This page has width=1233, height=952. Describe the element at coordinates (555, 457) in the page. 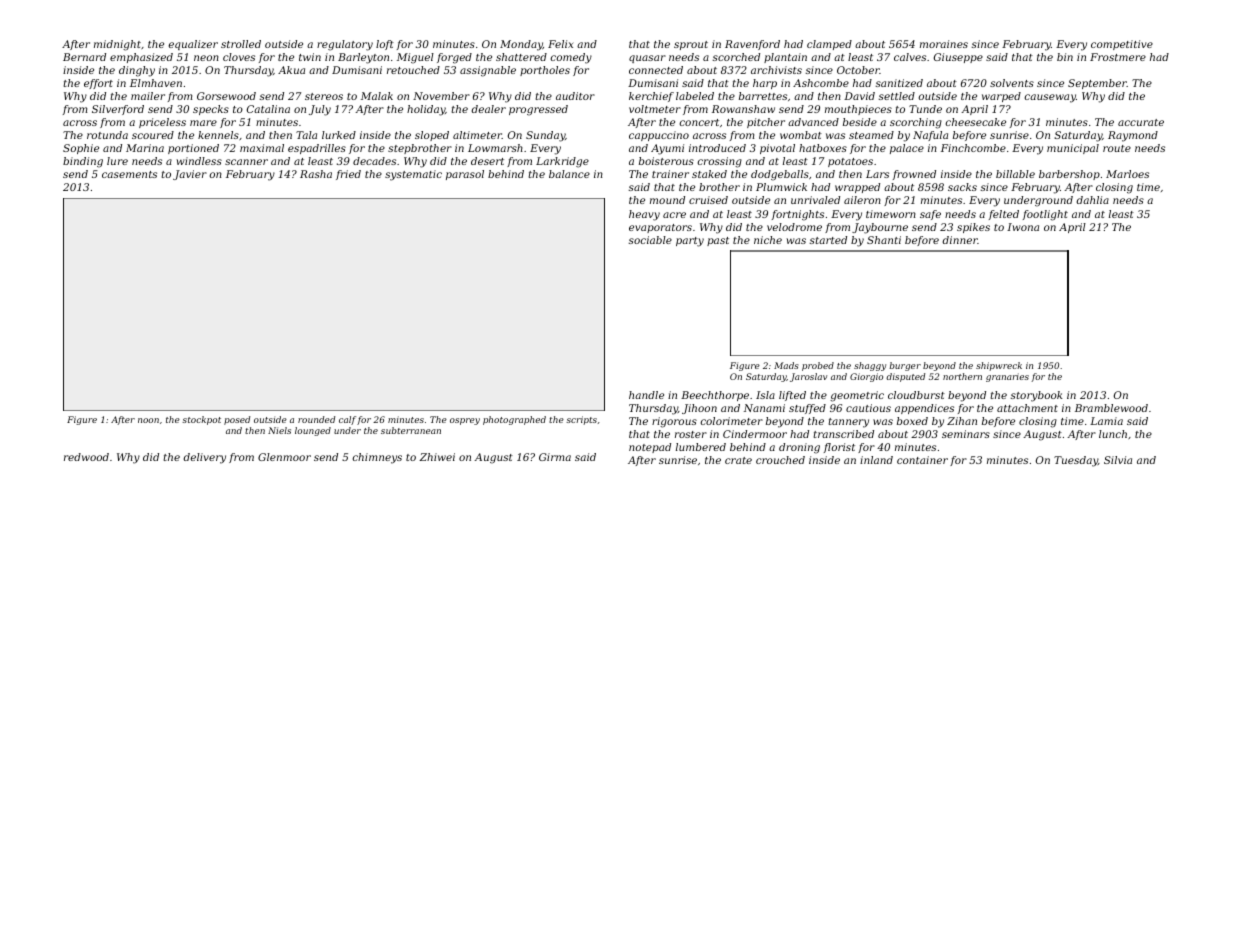

I see `Girma` at that location.
